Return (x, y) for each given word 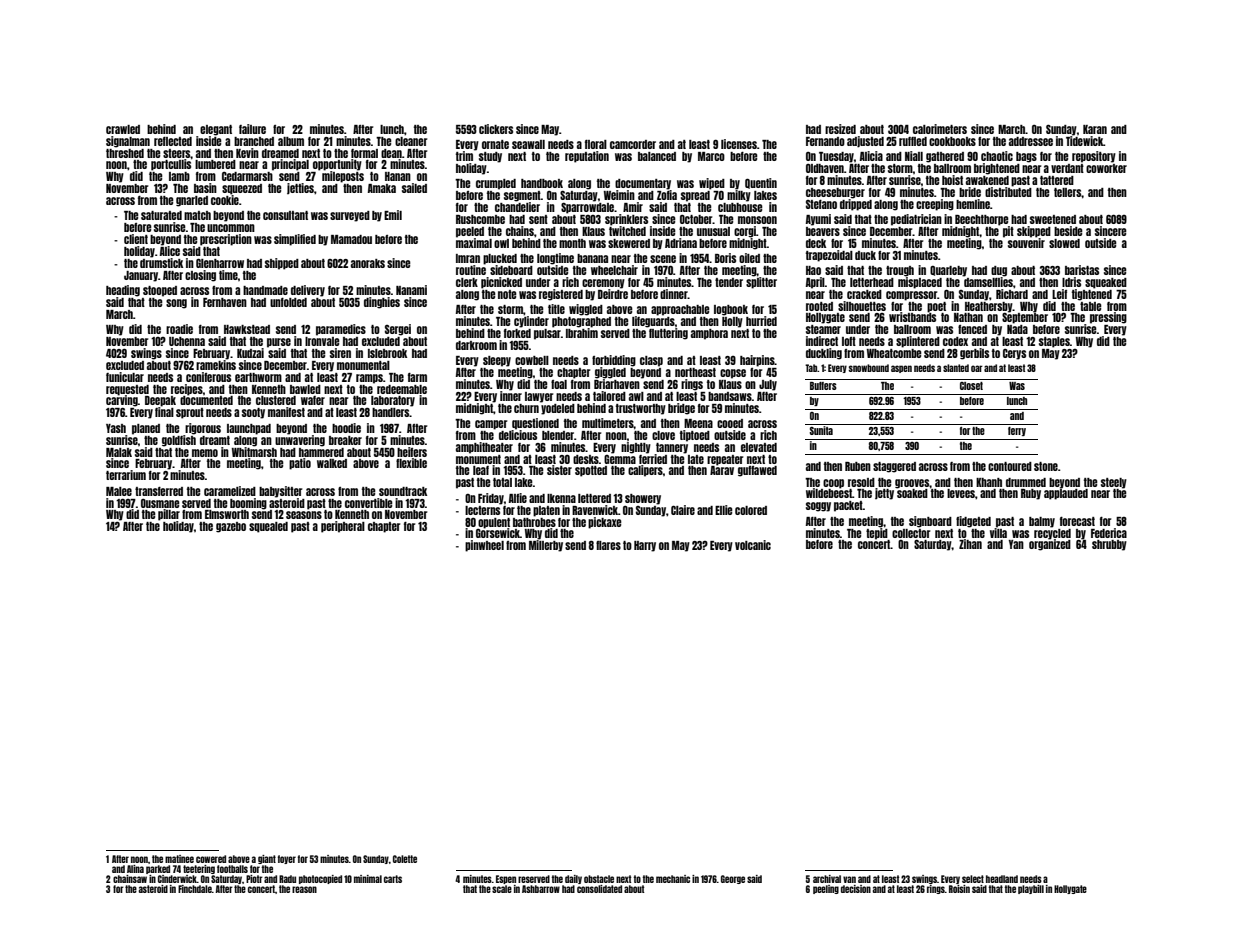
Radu (287, 879)
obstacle (599, 879)
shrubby (1109, 545)
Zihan (970, 544)
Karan (1095, 129)
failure (252, 129)
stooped (160, 291)
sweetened (1053, 219)
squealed (268, 527)
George (733, 879)
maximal (474, 243)
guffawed (757, 471)
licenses (739, 144)
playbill (1031, 889)
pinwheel (484, 546)
